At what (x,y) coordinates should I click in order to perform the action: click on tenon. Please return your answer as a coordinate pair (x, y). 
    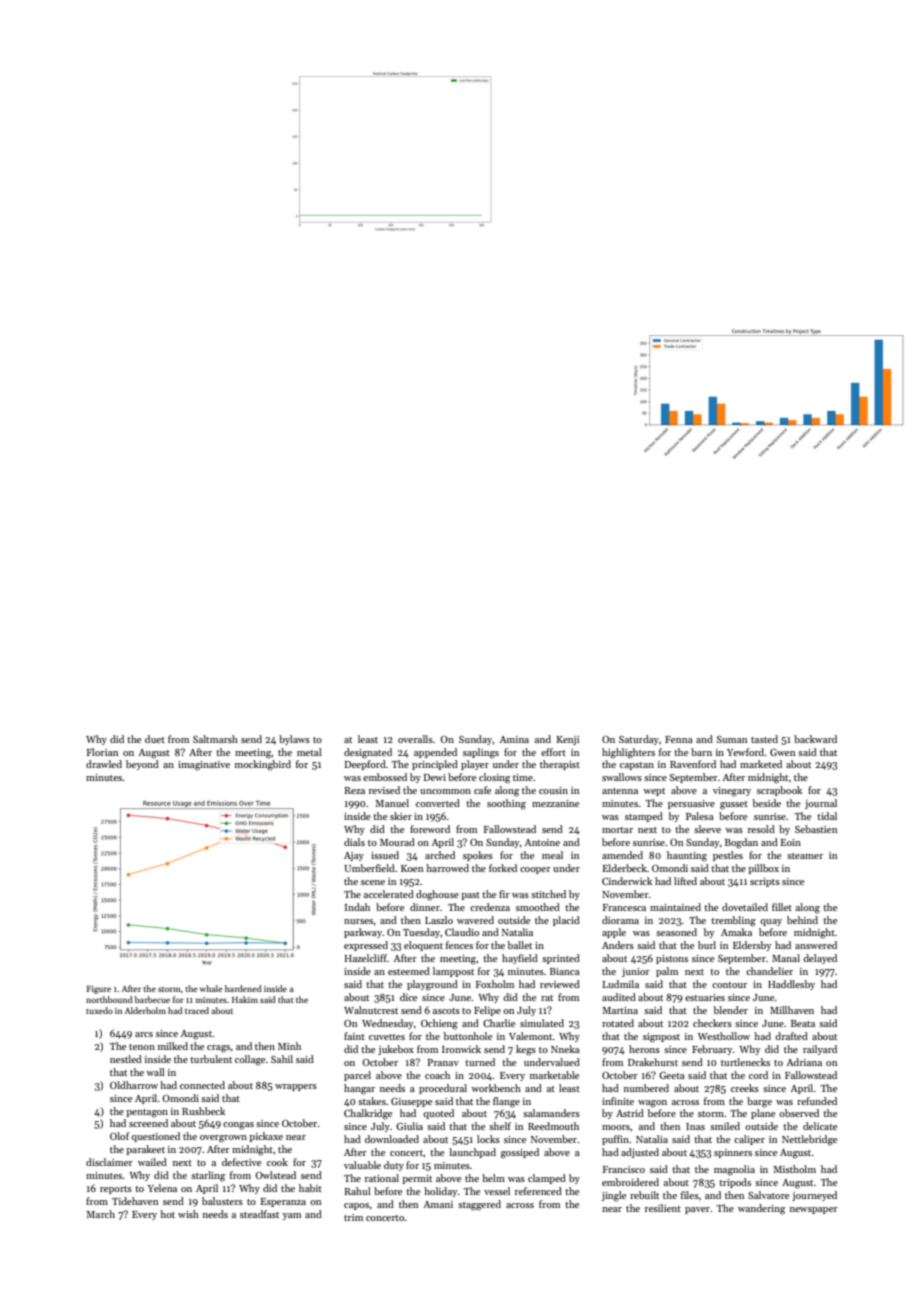
    Looking at the image, I should click on (142, 1047).
